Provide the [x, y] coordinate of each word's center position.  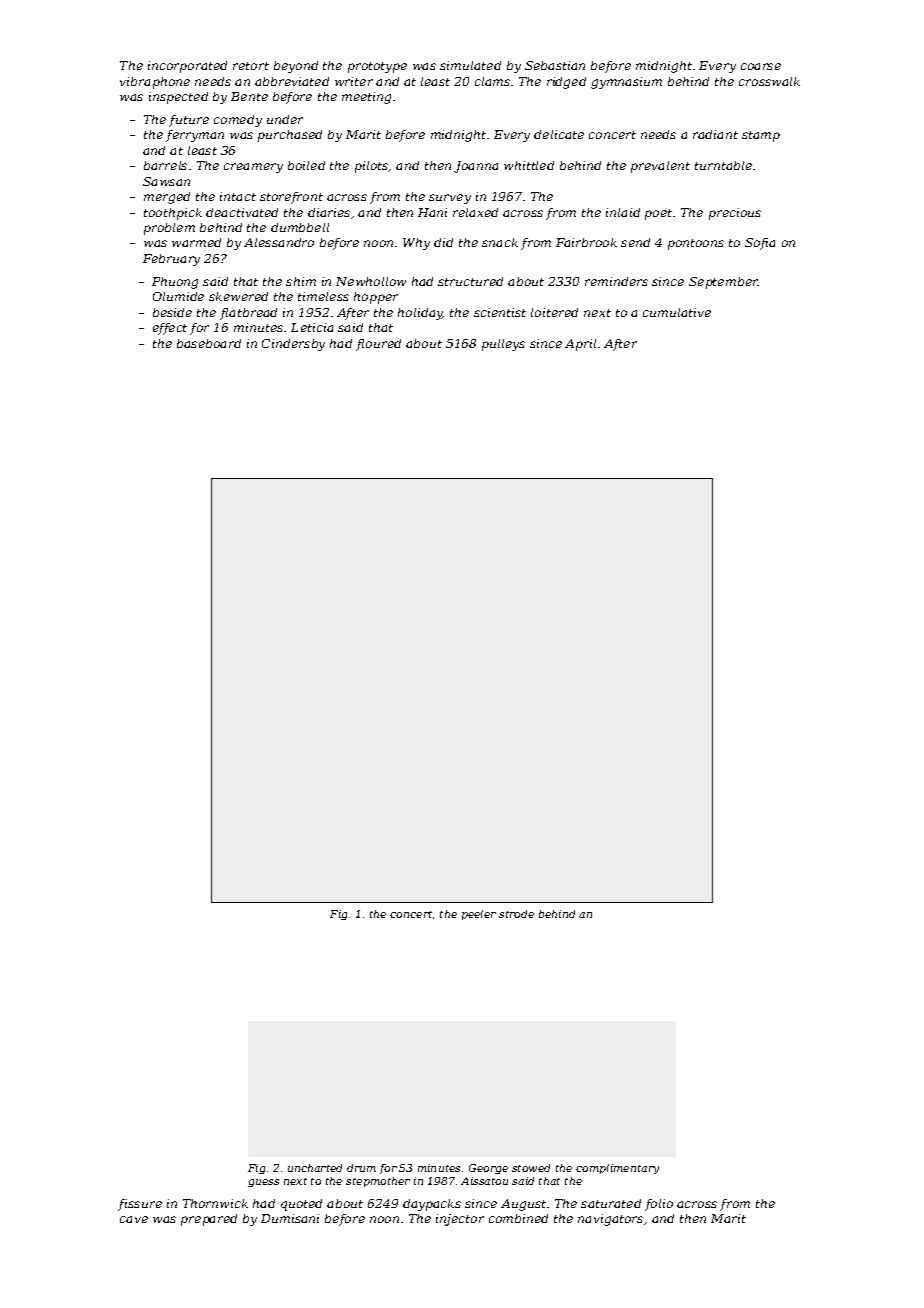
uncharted [315, 1168]
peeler [479, 915]
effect [170, 329]
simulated [470, 65]
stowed [531, 1168]
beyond [296, 67]
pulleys [503, 345]
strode [516, 914]
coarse [761, 66]
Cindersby [293, 345]
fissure [140, 1205]
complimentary [617, 1169]
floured [378, 345]
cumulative [677, 312]
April [580, 345]
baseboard [209, 343]
